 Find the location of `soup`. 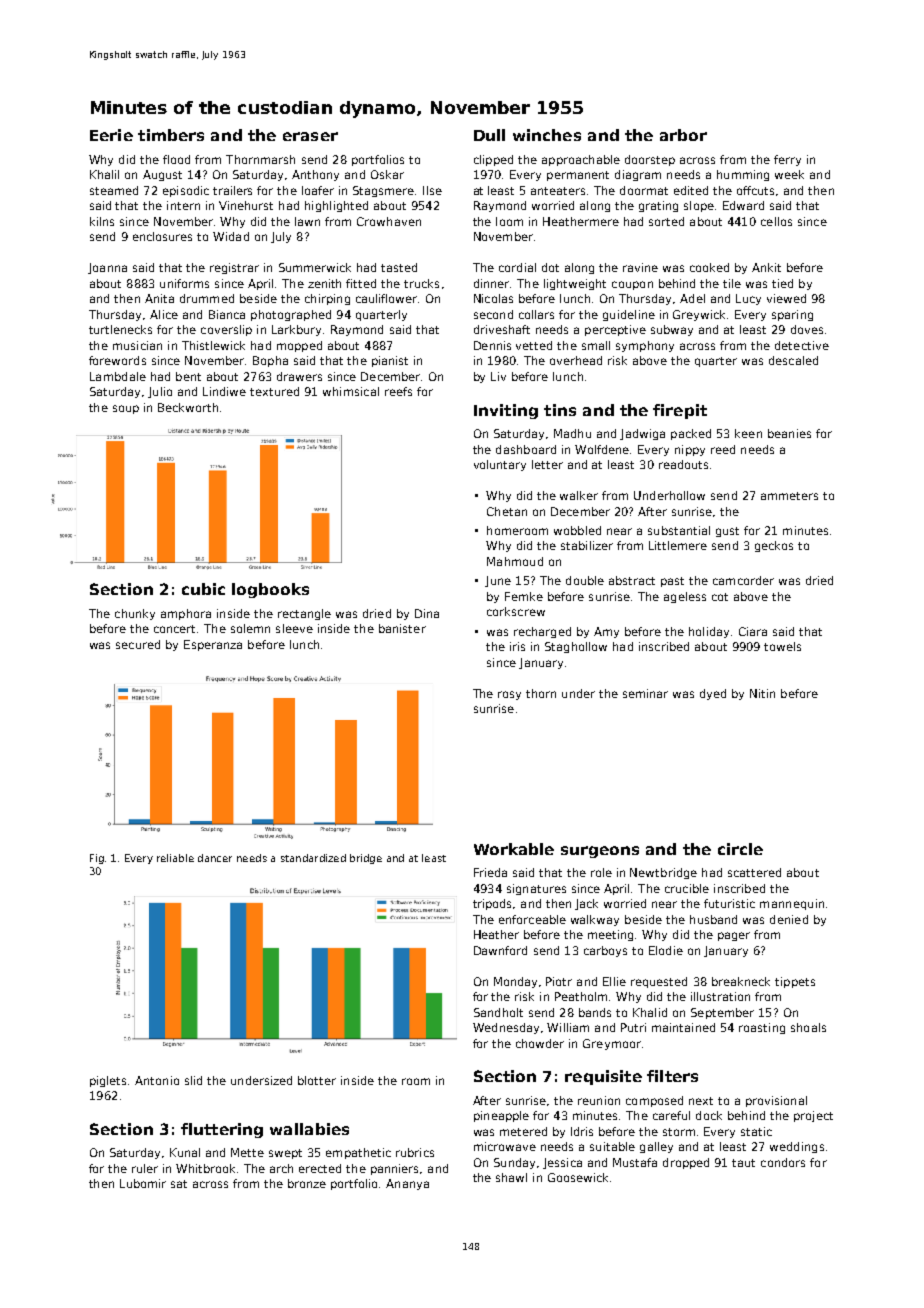

soup is located at coordinates (126, 409).
